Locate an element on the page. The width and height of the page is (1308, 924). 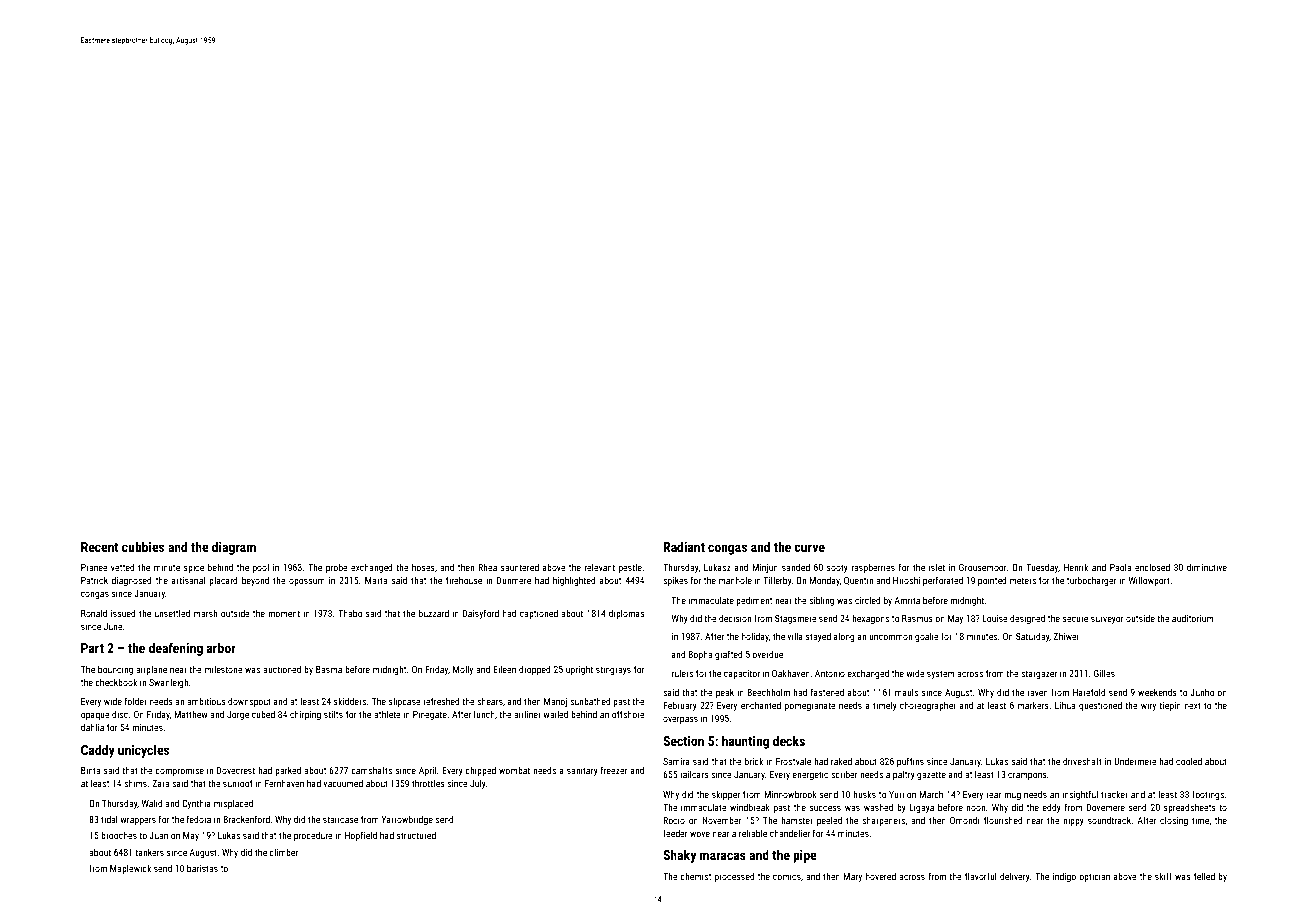
Mary is located at coordinates (852, 877).
